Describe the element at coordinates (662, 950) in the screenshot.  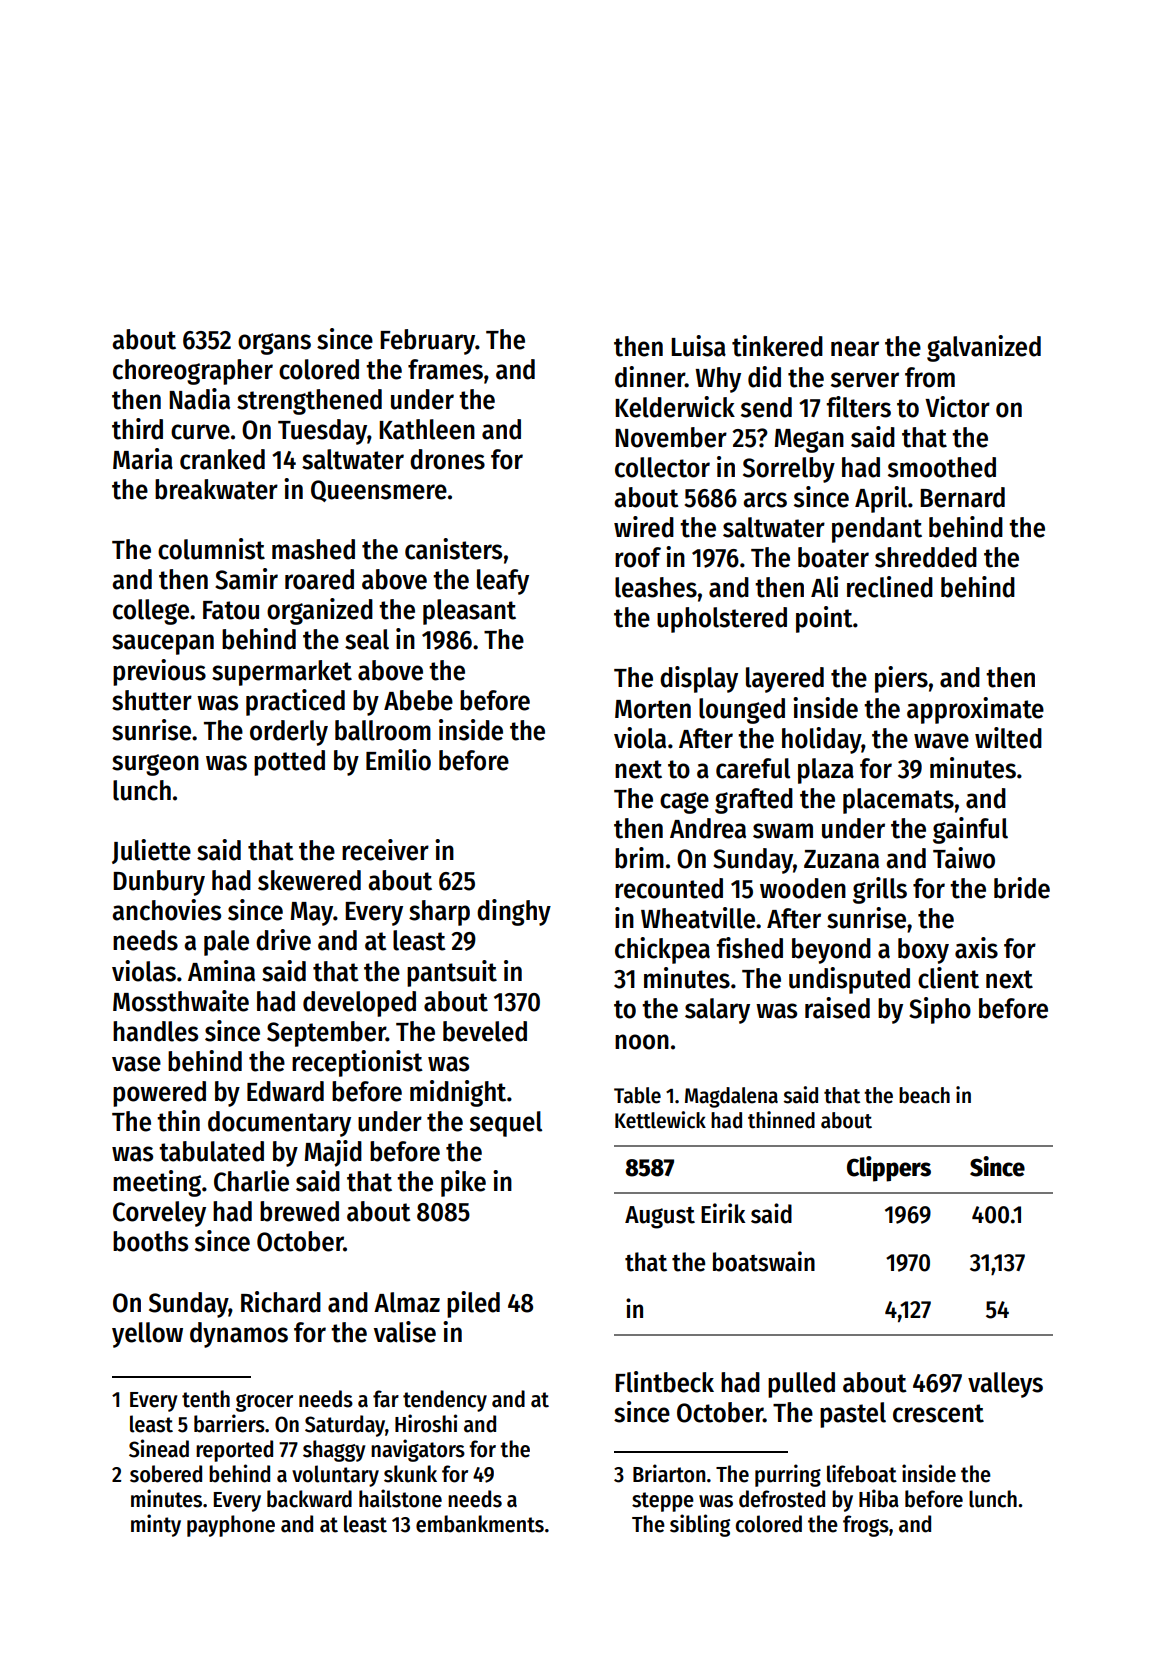
I see `chickpea` at that location.
